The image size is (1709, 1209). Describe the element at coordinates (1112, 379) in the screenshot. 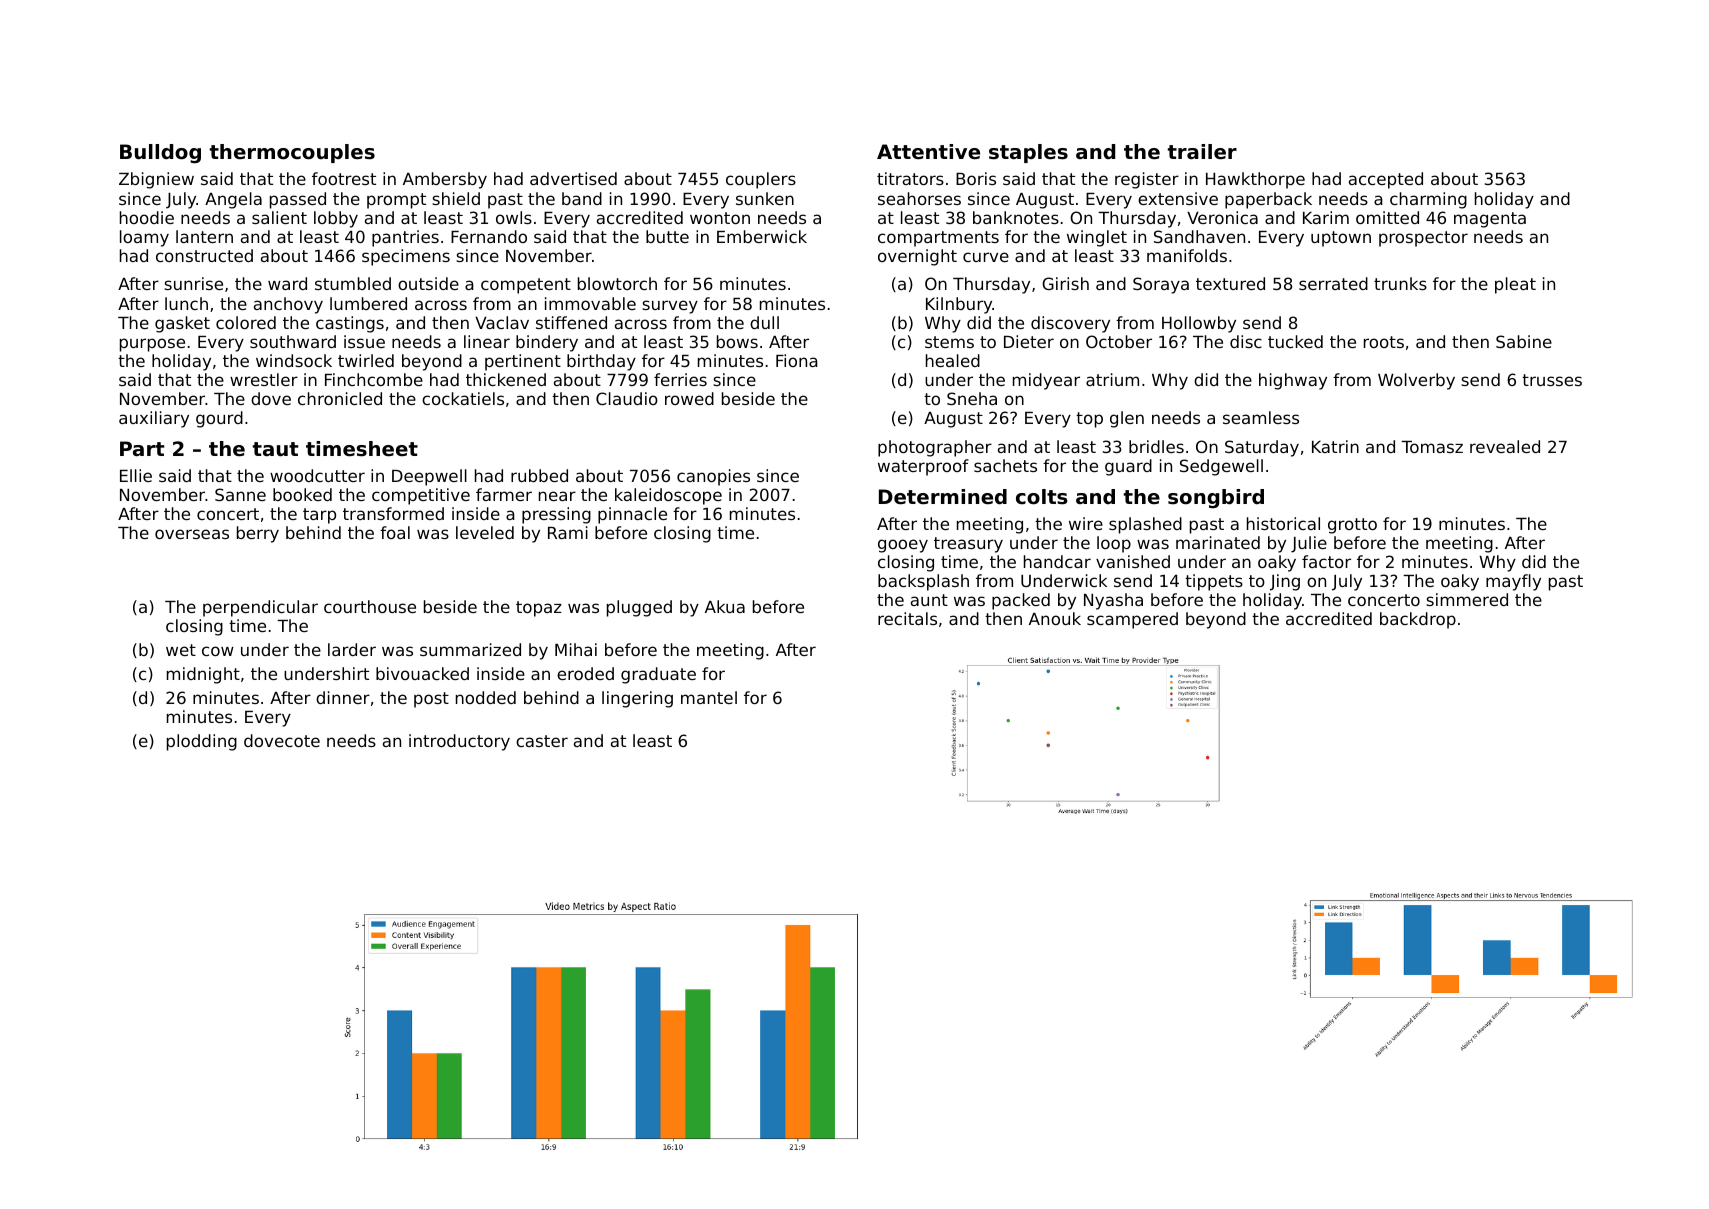

I see `atrium` at that location.
